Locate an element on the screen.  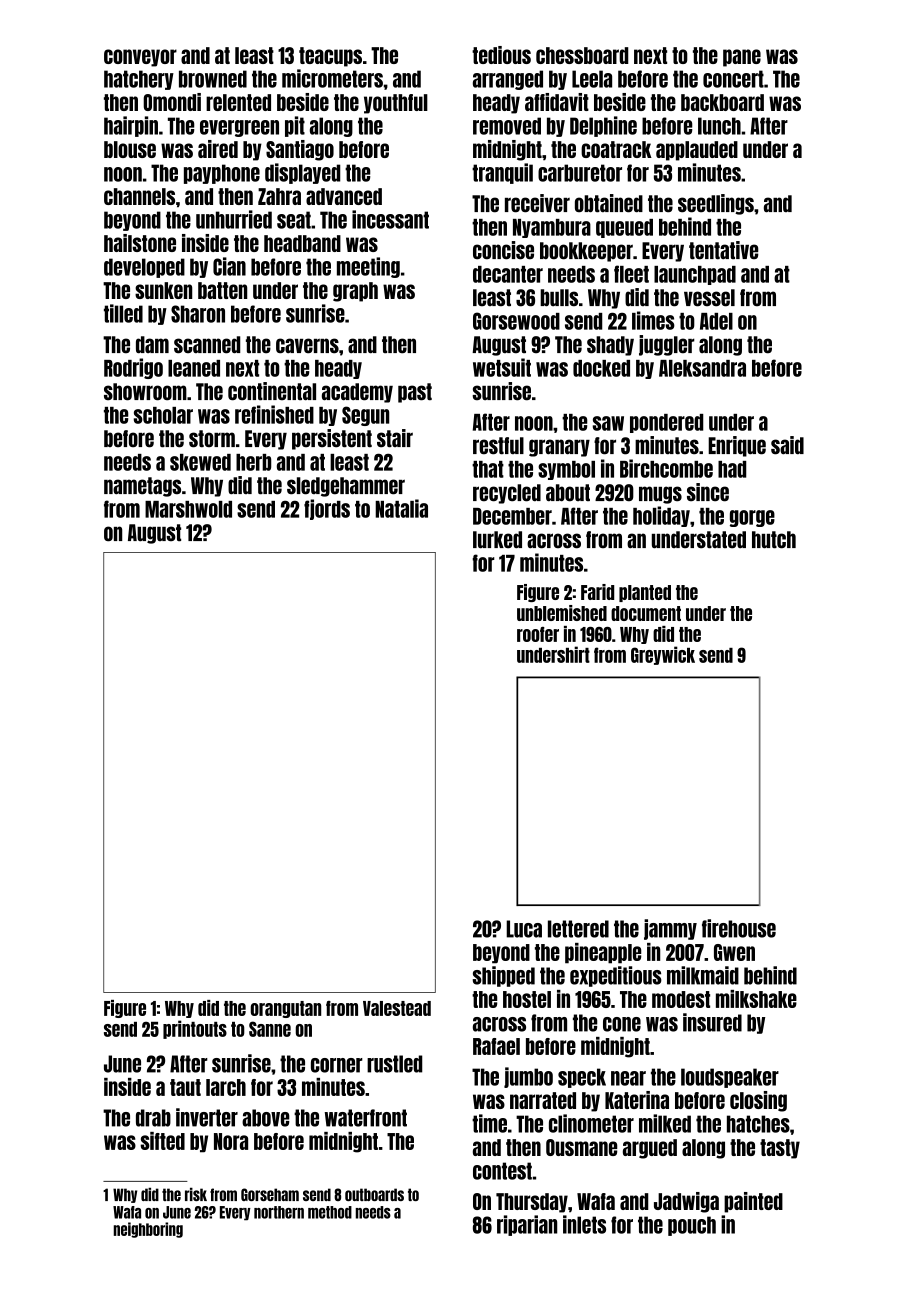
riparian is located at coordinates (527, 1225).
